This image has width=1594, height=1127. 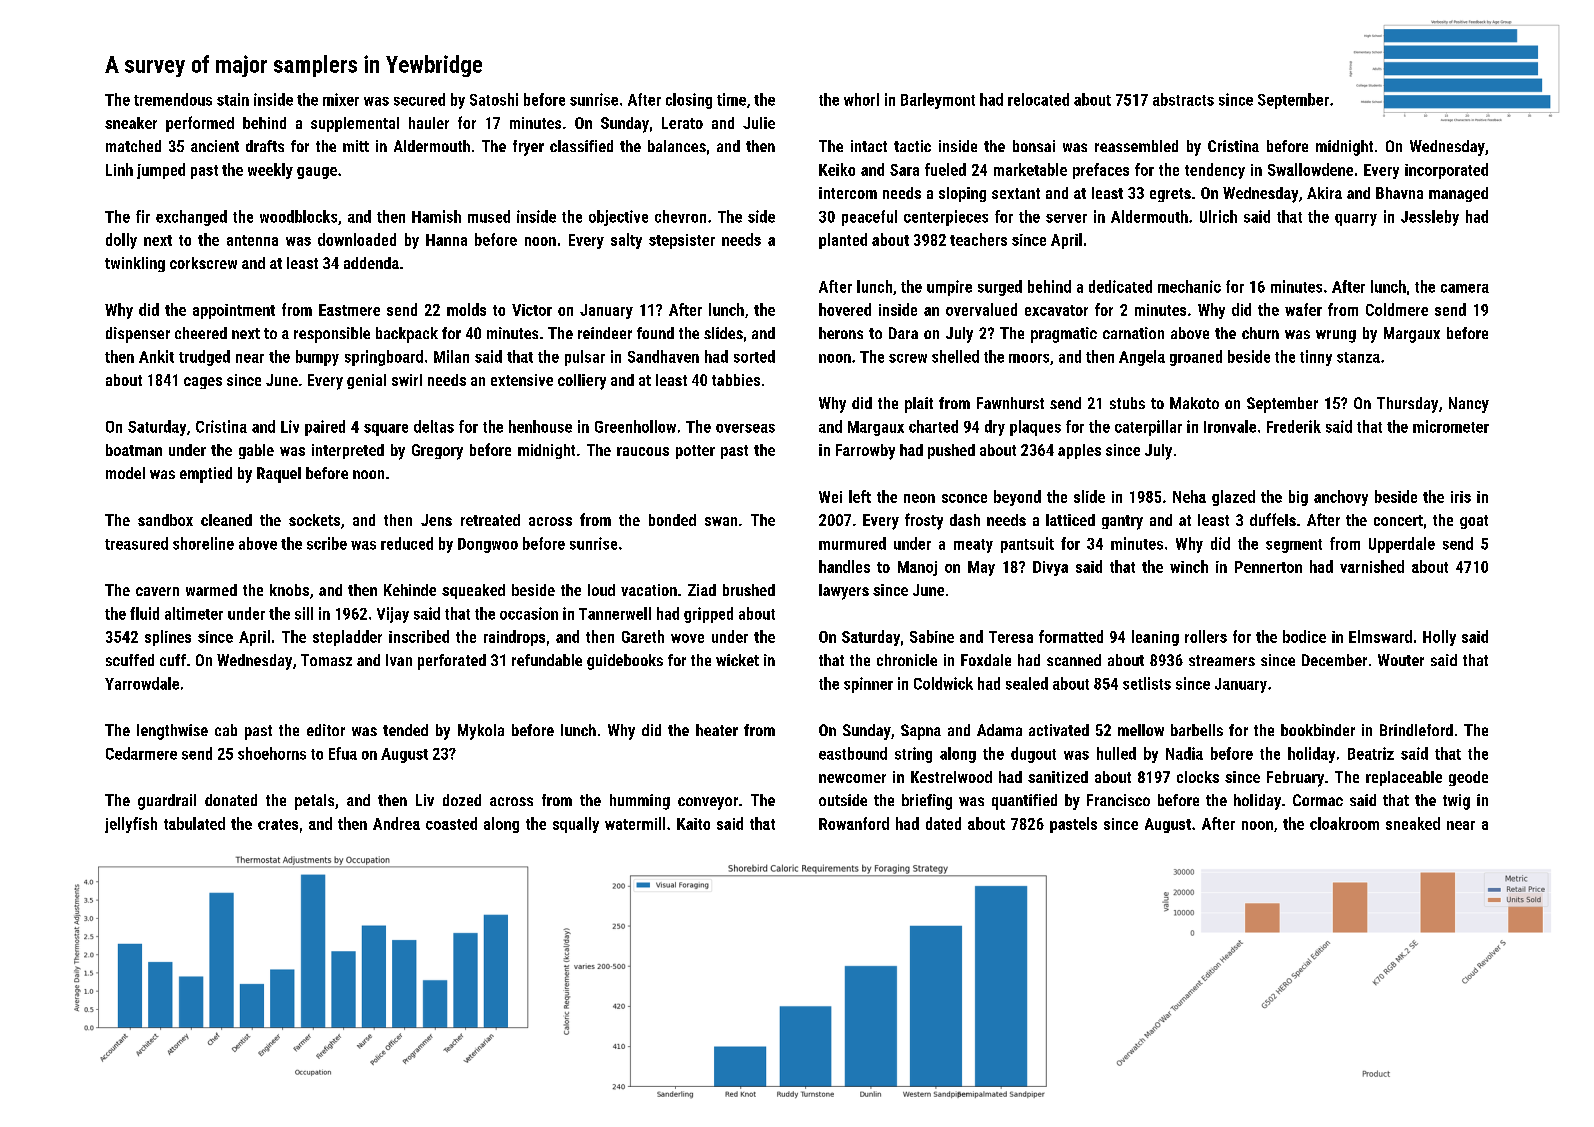 What do you see at coordinates (721, 521) in the image?
I see `swan` at bounding box center [721, 521].
